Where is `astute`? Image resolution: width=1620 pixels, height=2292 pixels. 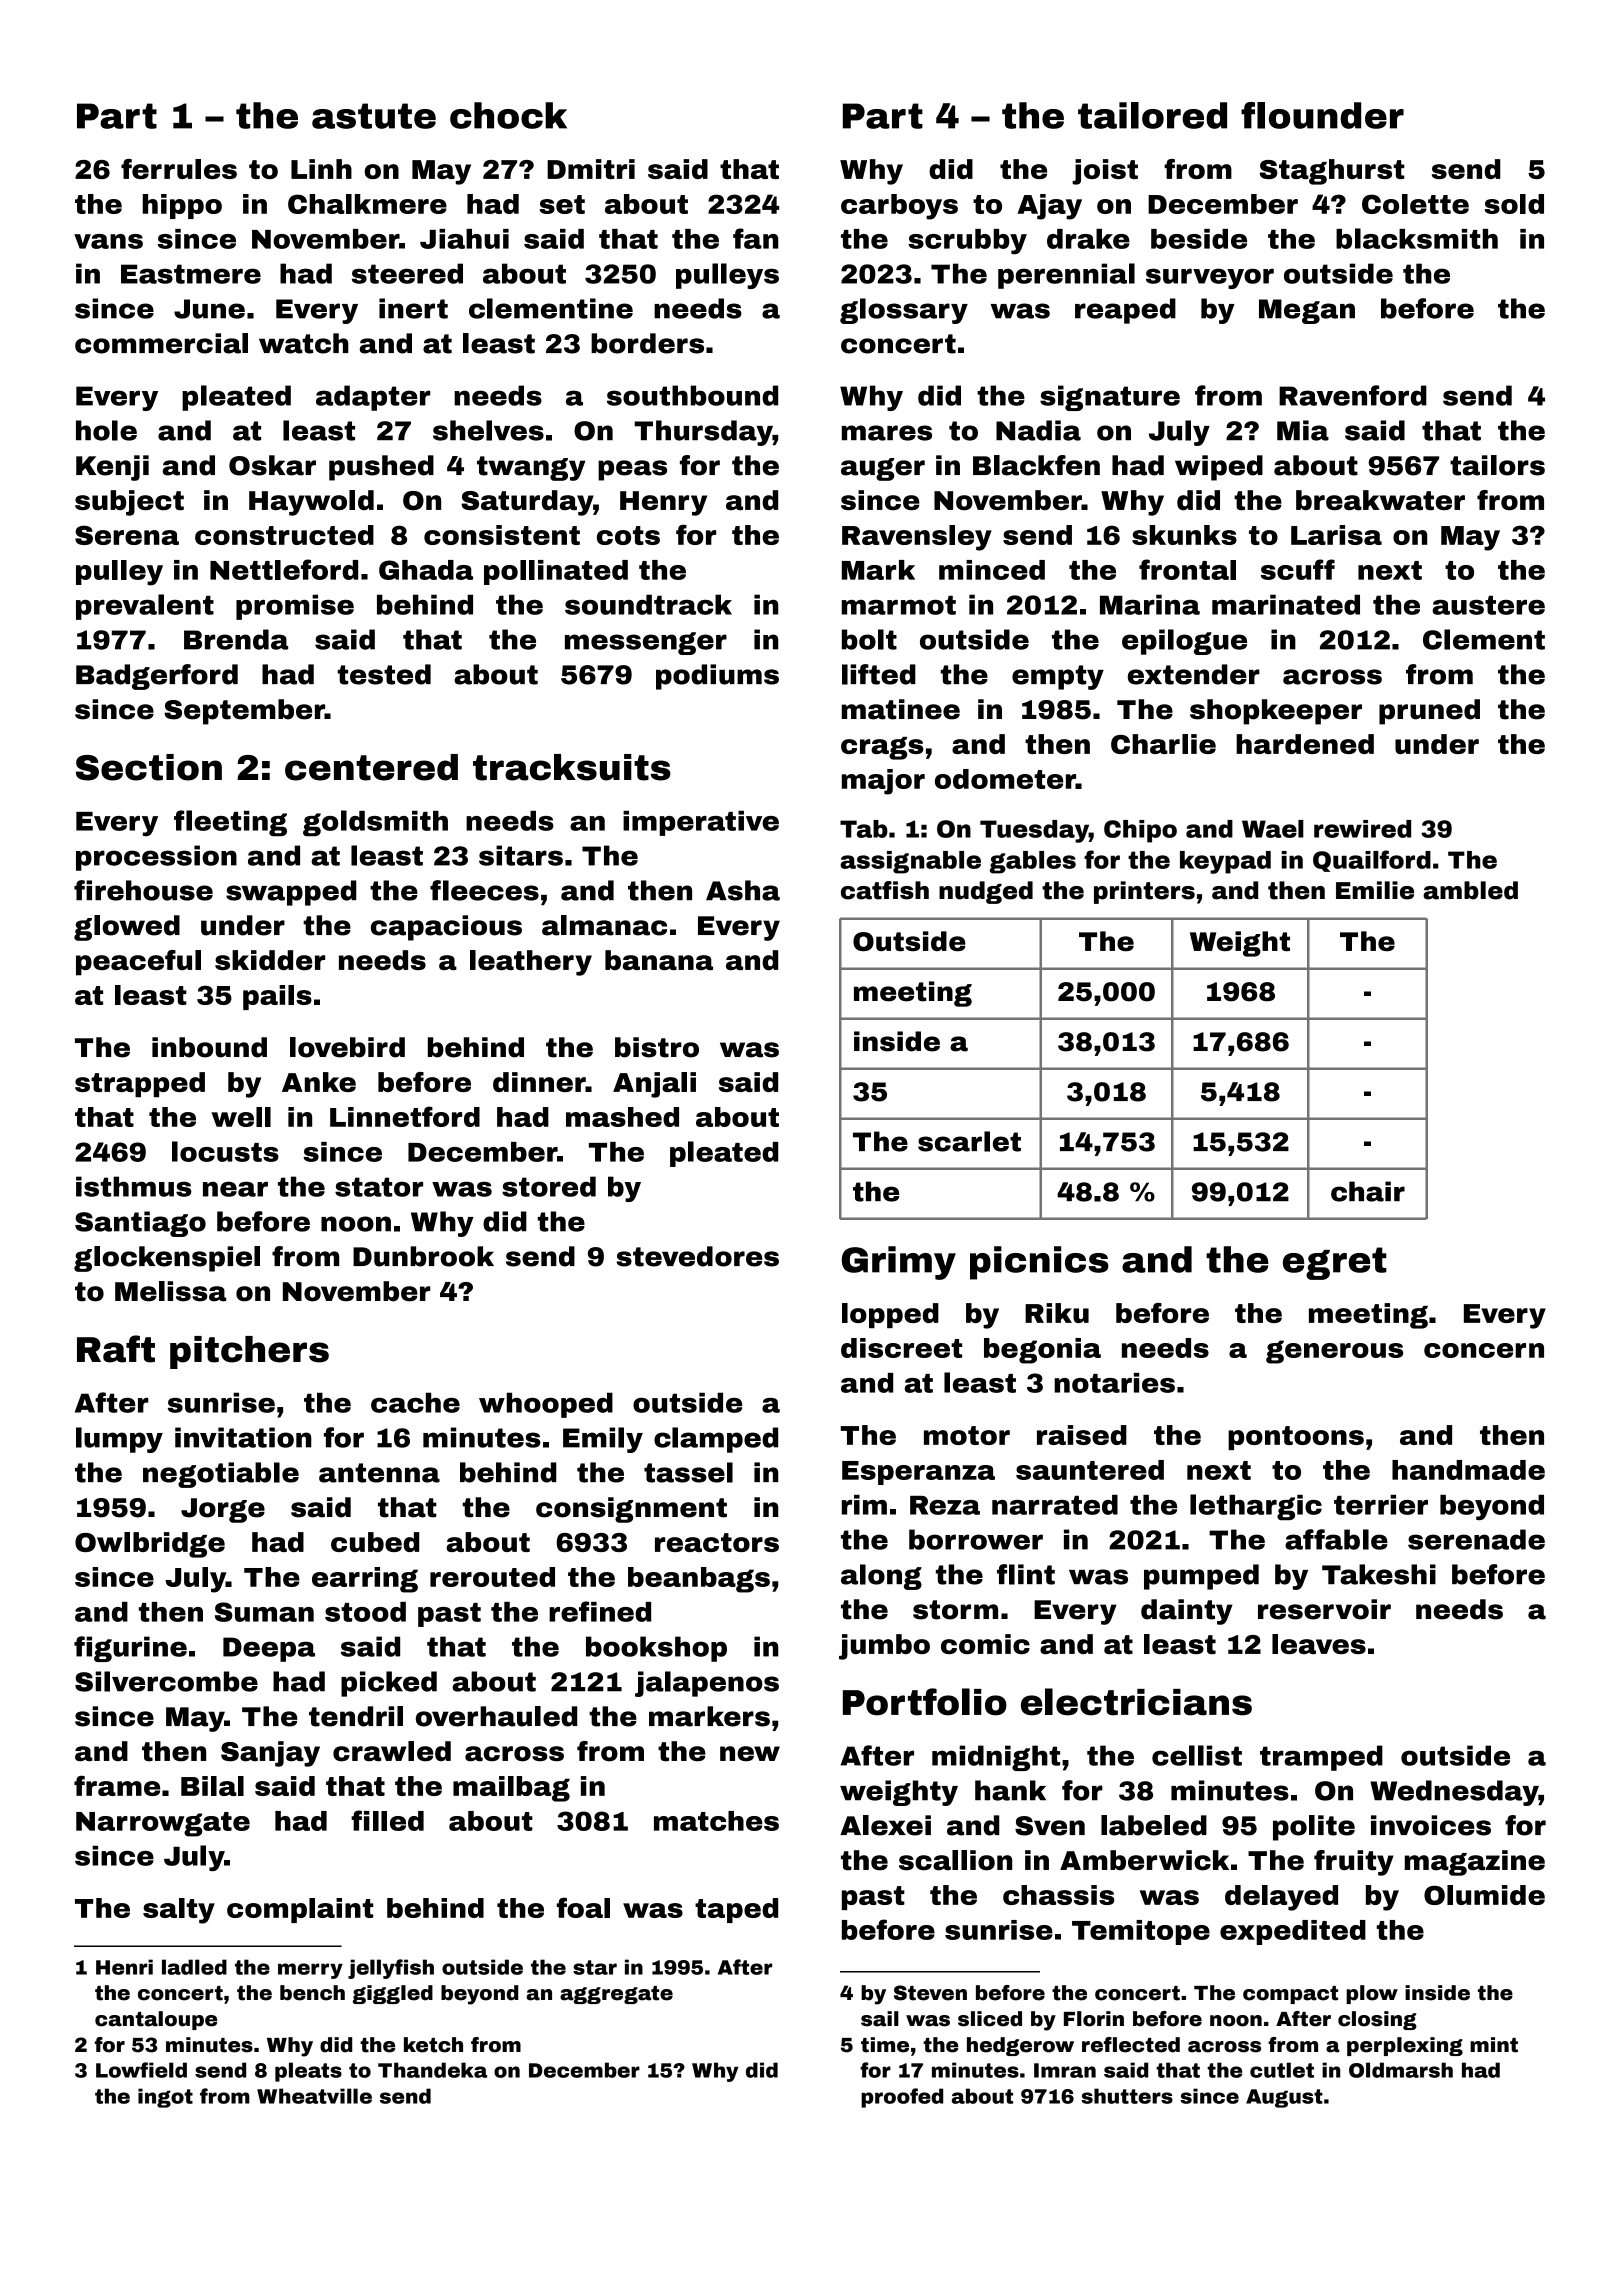
astute is located at coordinates (374, 116).
